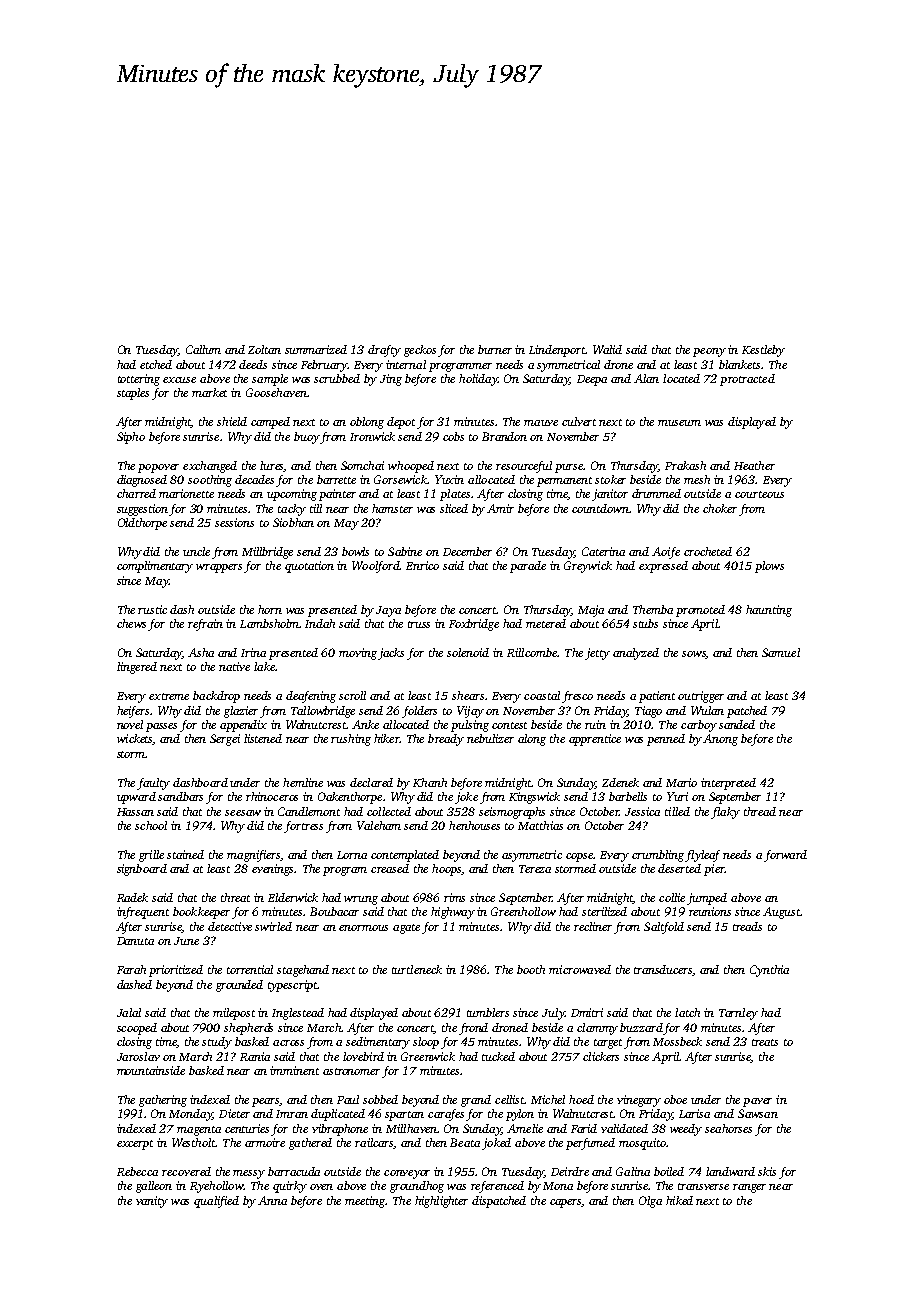  What do you see at coordinates (131, 438) in the document?
I see `Sipho` at bounding box center [131, 438].
